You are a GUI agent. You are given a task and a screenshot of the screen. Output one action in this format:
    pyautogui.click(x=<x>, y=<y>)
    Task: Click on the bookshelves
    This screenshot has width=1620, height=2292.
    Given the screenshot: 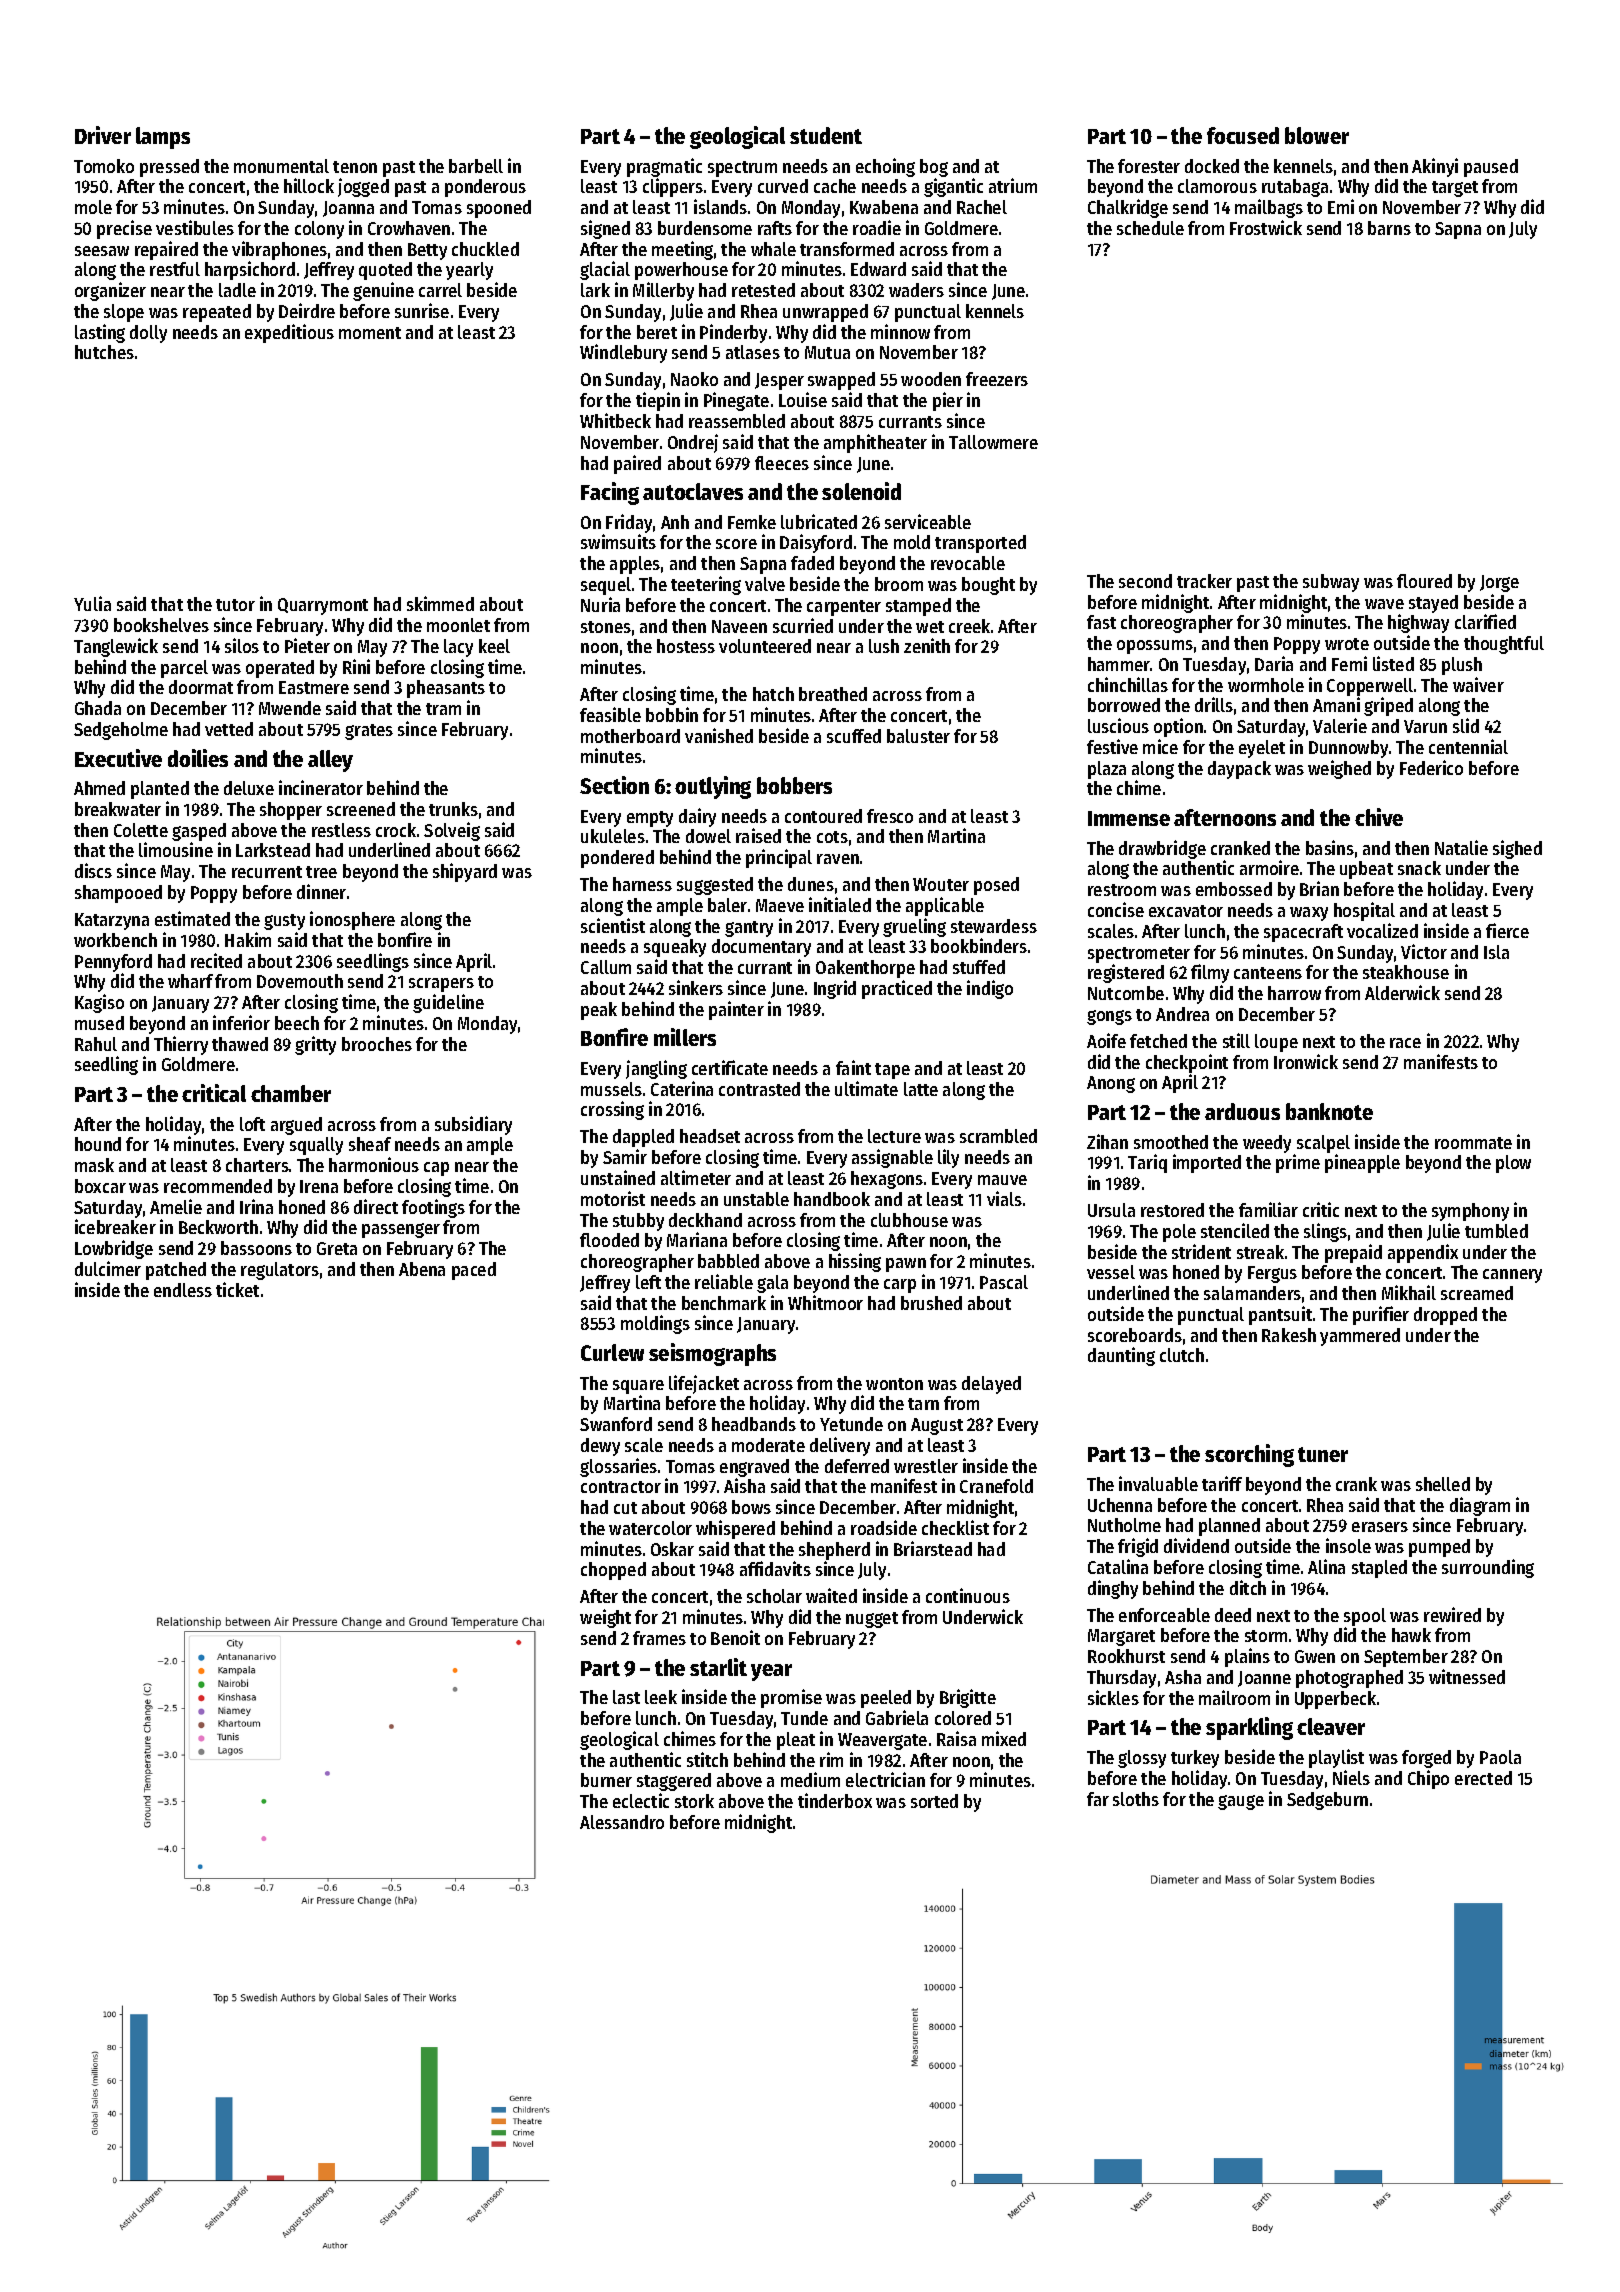 What is the action you would take?
    pyautogui.click(x=161, y=625)
